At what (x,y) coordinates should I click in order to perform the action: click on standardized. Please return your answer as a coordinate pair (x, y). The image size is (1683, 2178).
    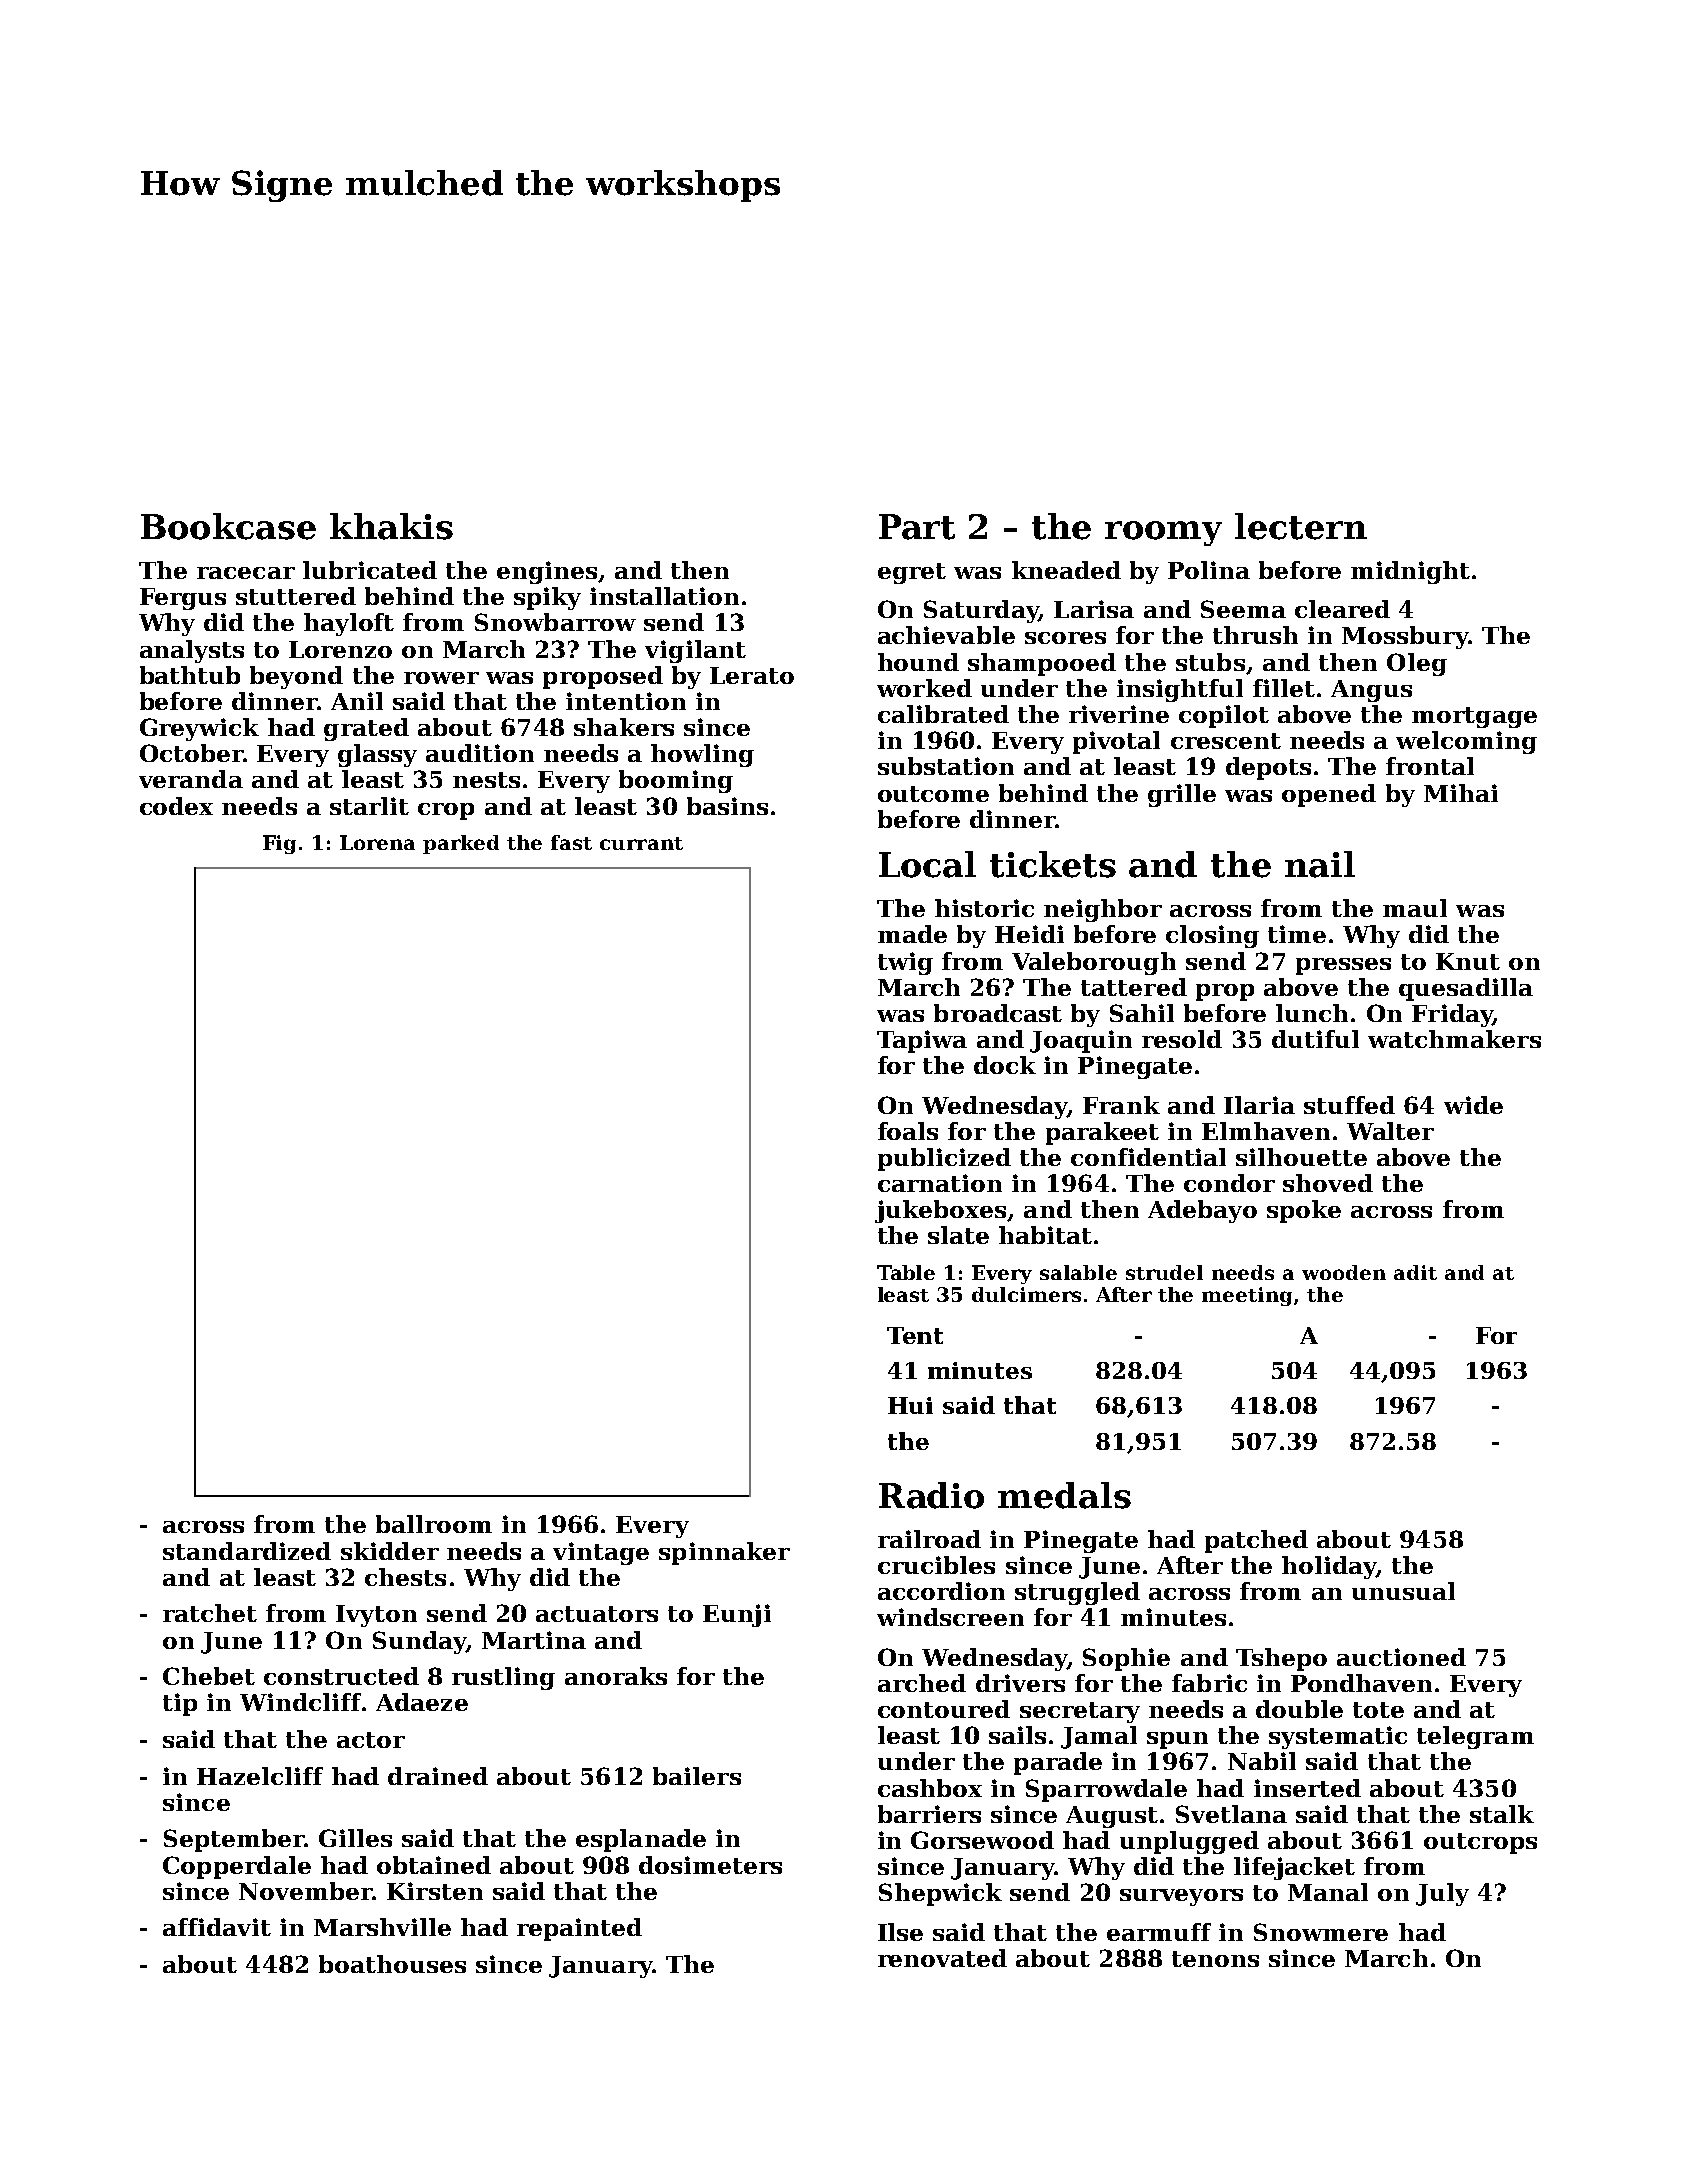
    Looking at the image, I should click on (247, 1551).
